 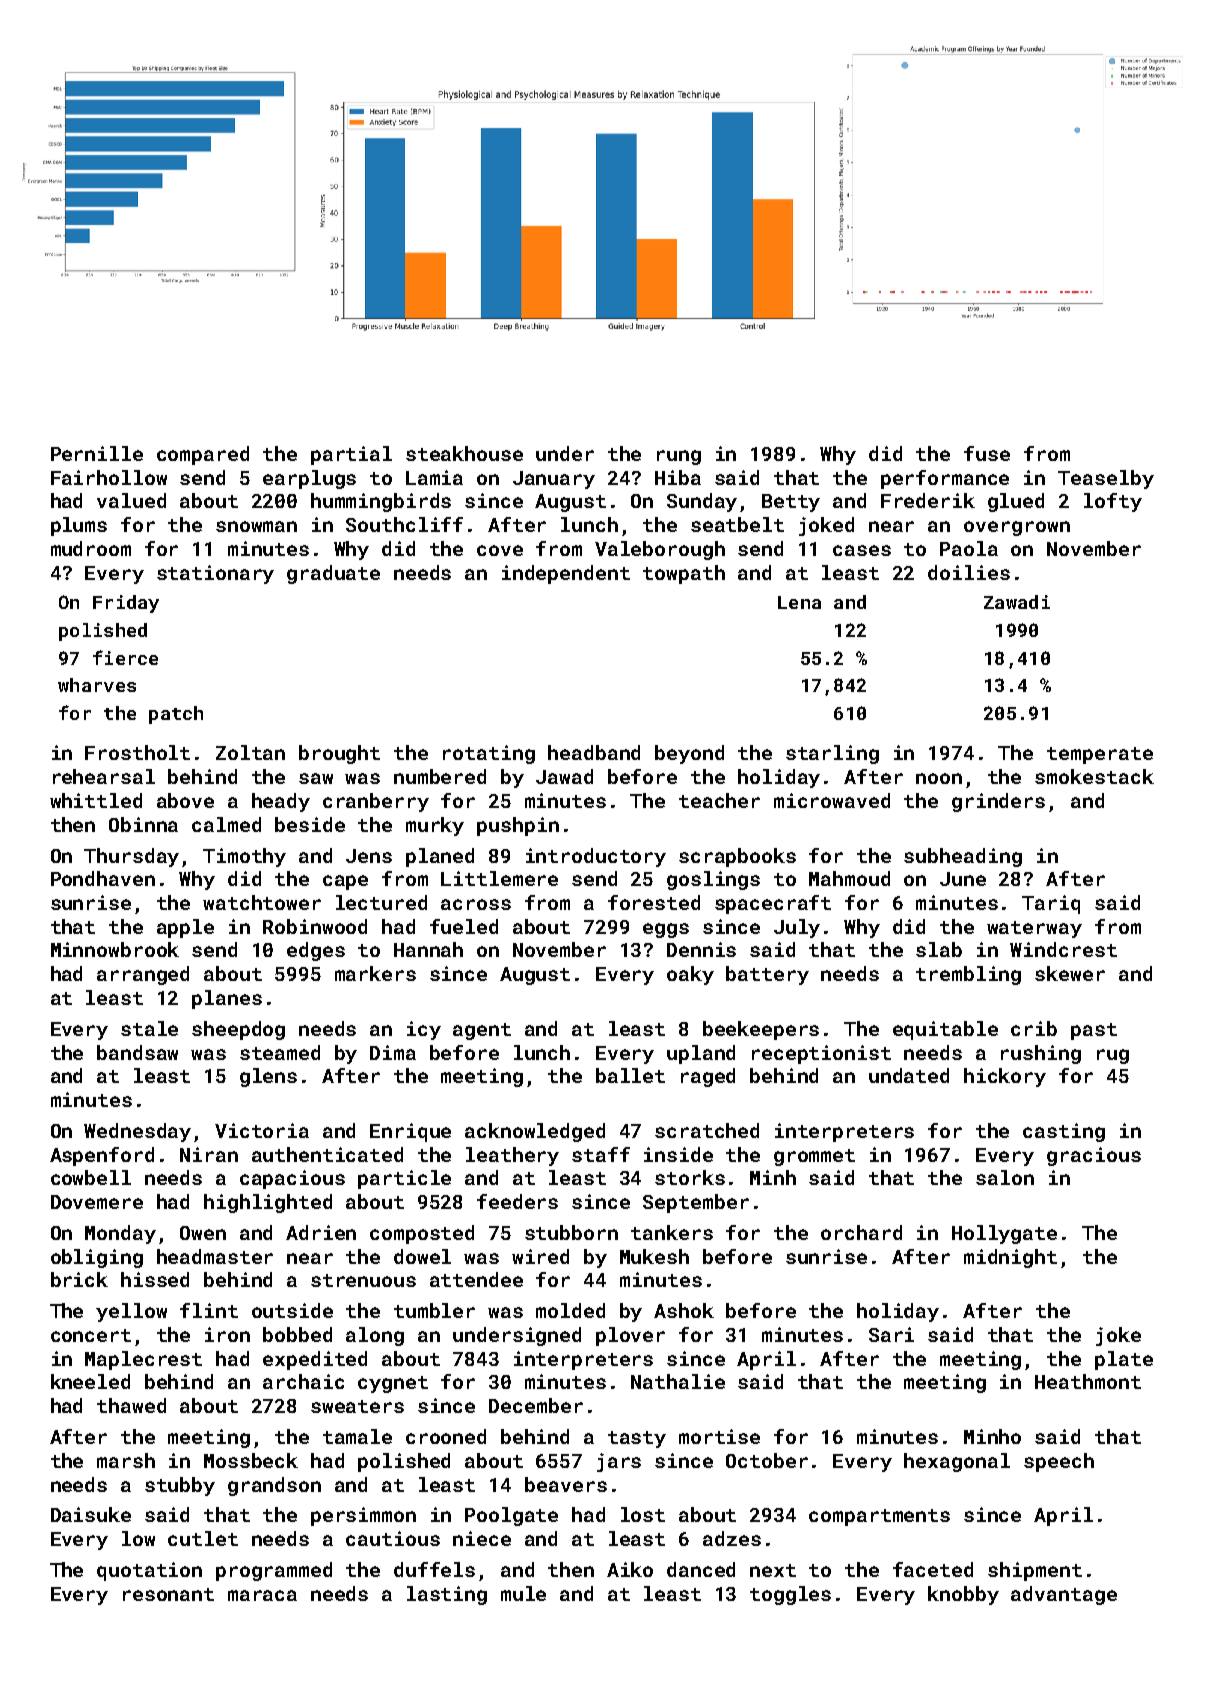 I want to click on casting, so click(x=1064, y=1132).
